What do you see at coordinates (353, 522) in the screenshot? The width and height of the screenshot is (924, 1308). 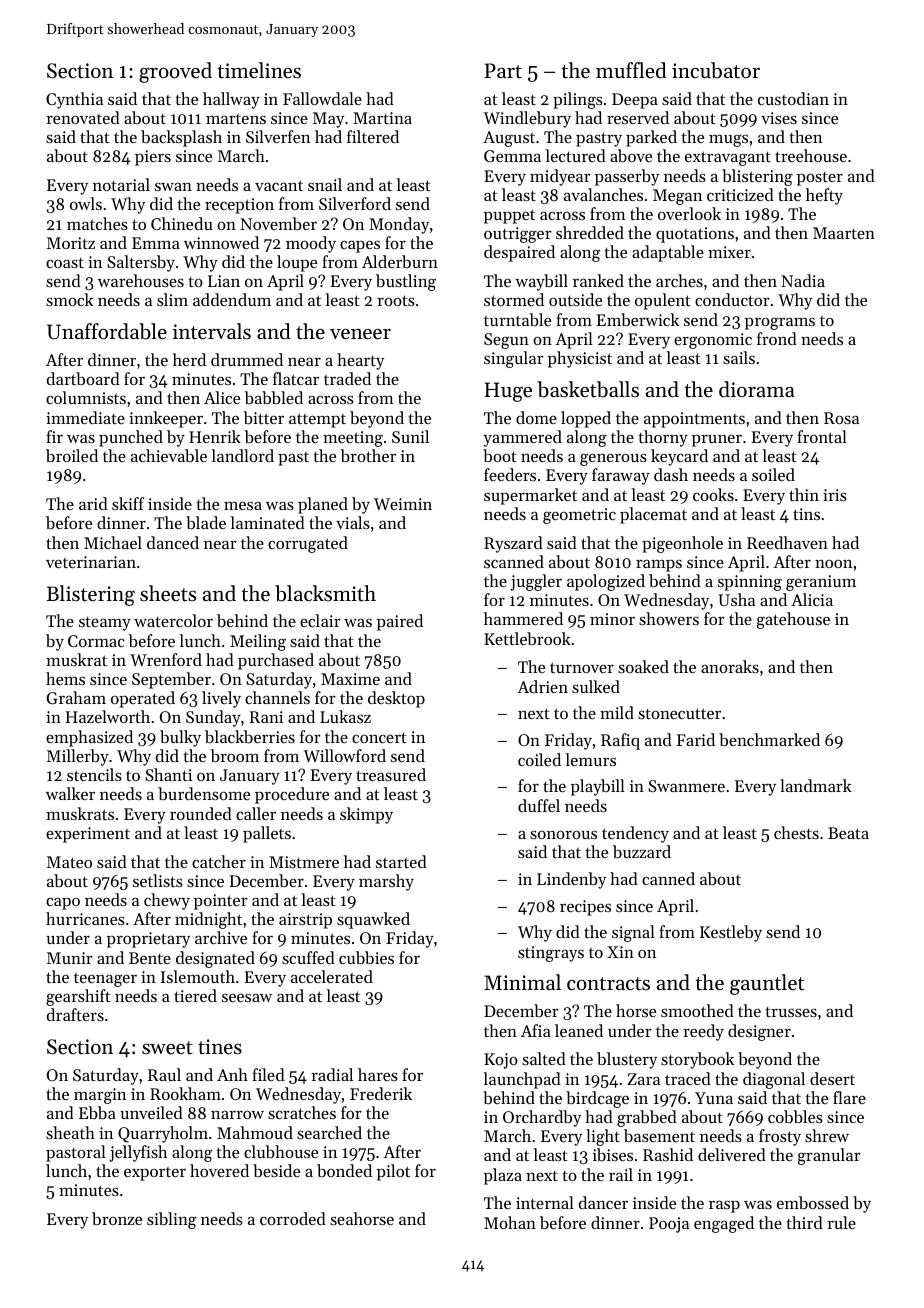 I see `vials` at bounding box center [353, 522].
